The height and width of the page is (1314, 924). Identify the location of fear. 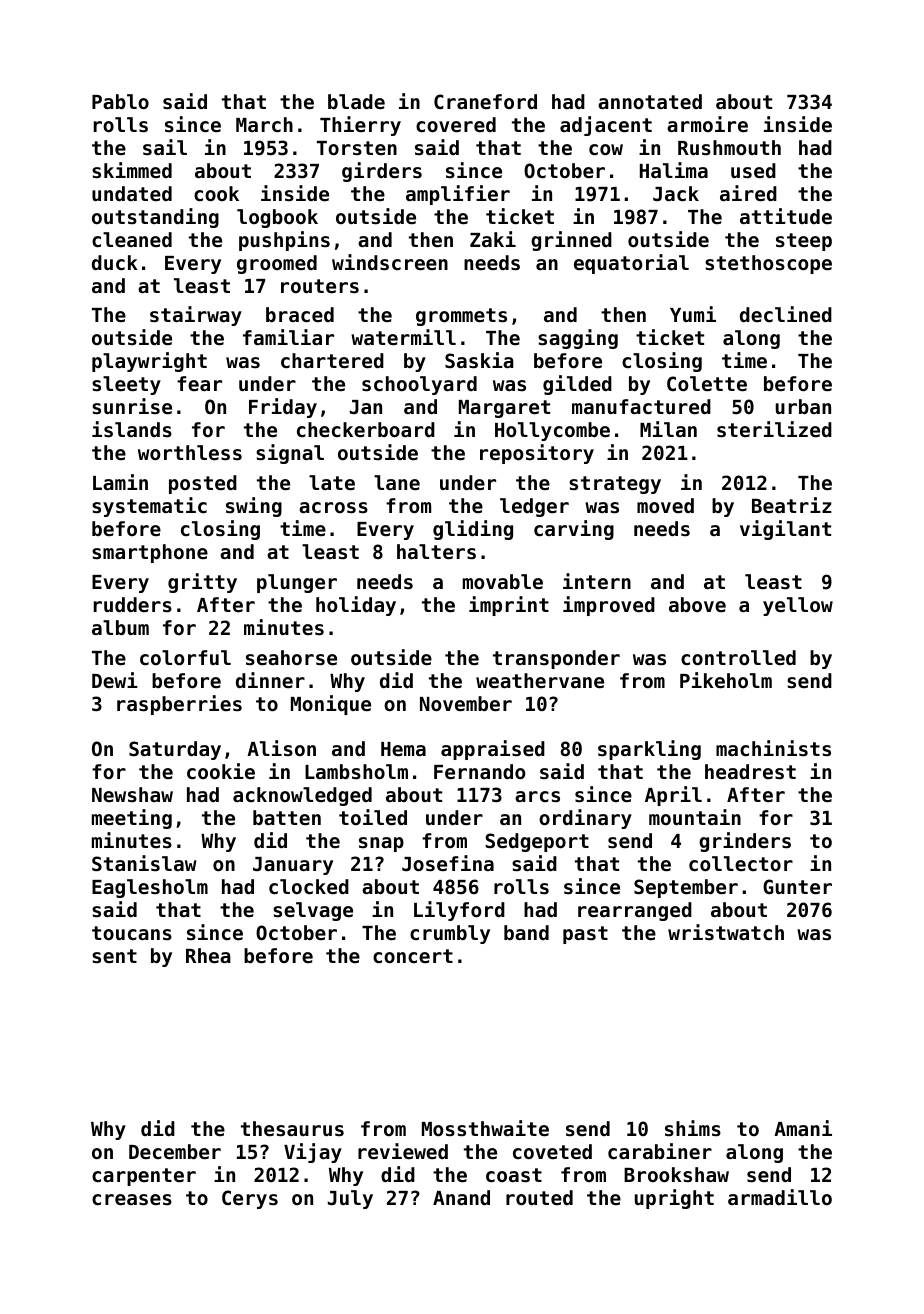
(199, 383).
